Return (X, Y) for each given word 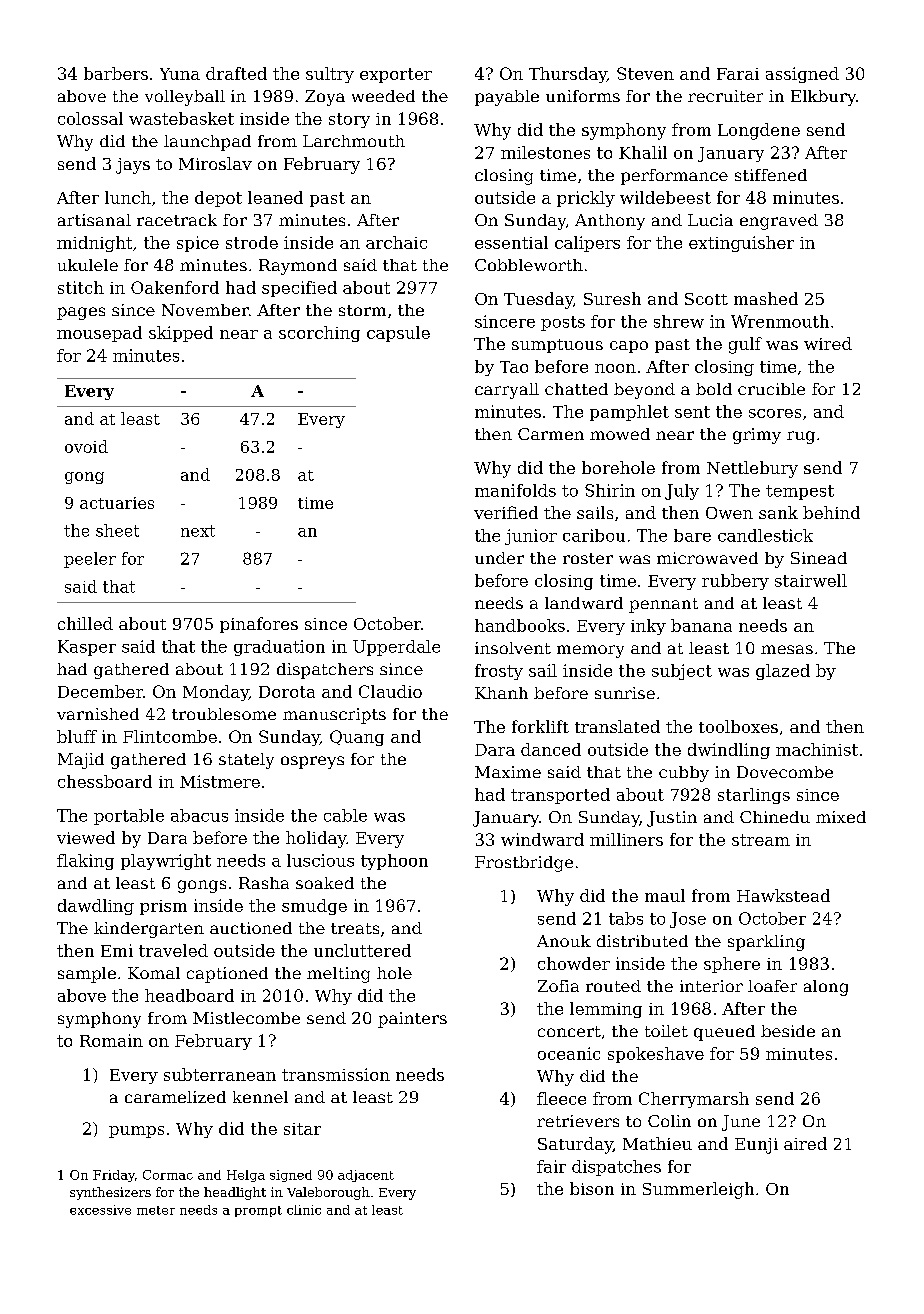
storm (362, 310)
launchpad (207, 143)
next (198, 531)
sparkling (766, 943)
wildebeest (665, 197)
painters (412, 1020)
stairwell (811, 580)
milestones (545, 152)
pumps (136, 1132)
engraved (779, 222)
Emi (117, 950)
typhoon (394, 862)
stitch (81, 287)
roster (588, 558)
